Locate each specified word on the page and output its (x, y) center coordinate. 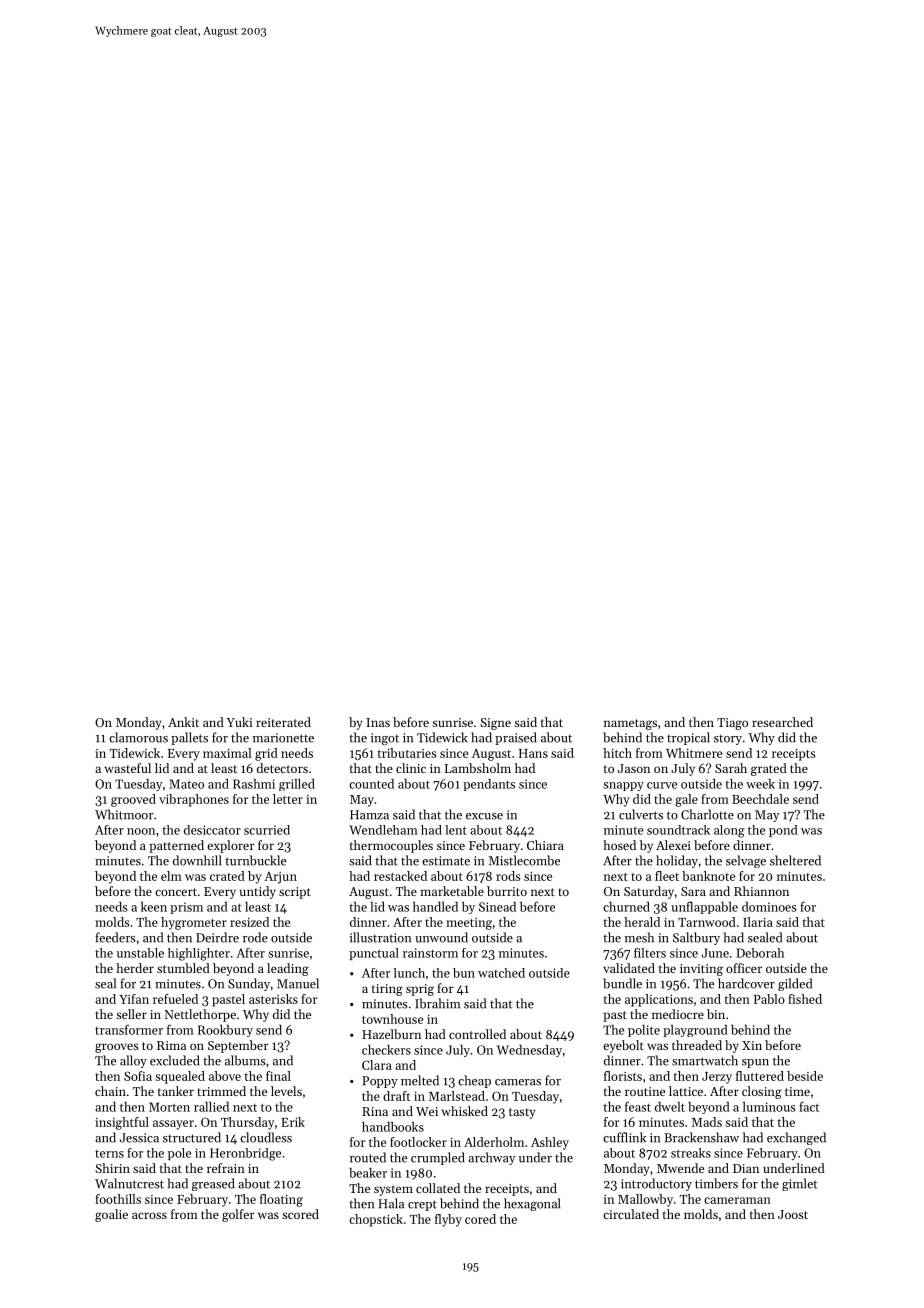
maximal (227, 753)
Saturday (649, 892)
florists (623, 1076)
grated (769, 769)
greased (213, 1184)
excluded (175, 1060)
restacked (400, 876)
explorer (231, 846)
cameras (518, 1082)
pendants (489, 785)
